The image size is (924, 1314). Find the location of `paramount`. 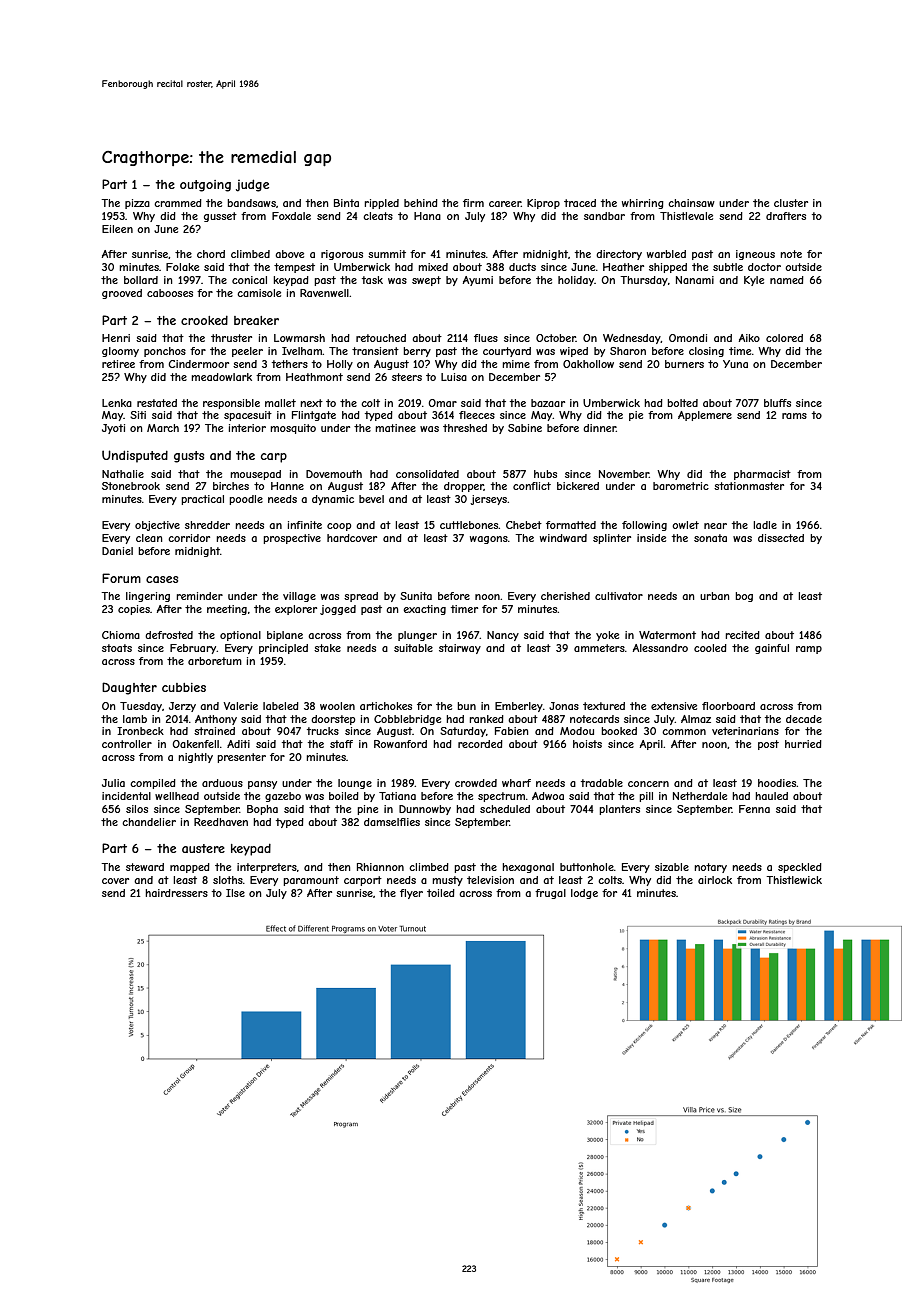

paramount is located at coordinates (311, 881).
